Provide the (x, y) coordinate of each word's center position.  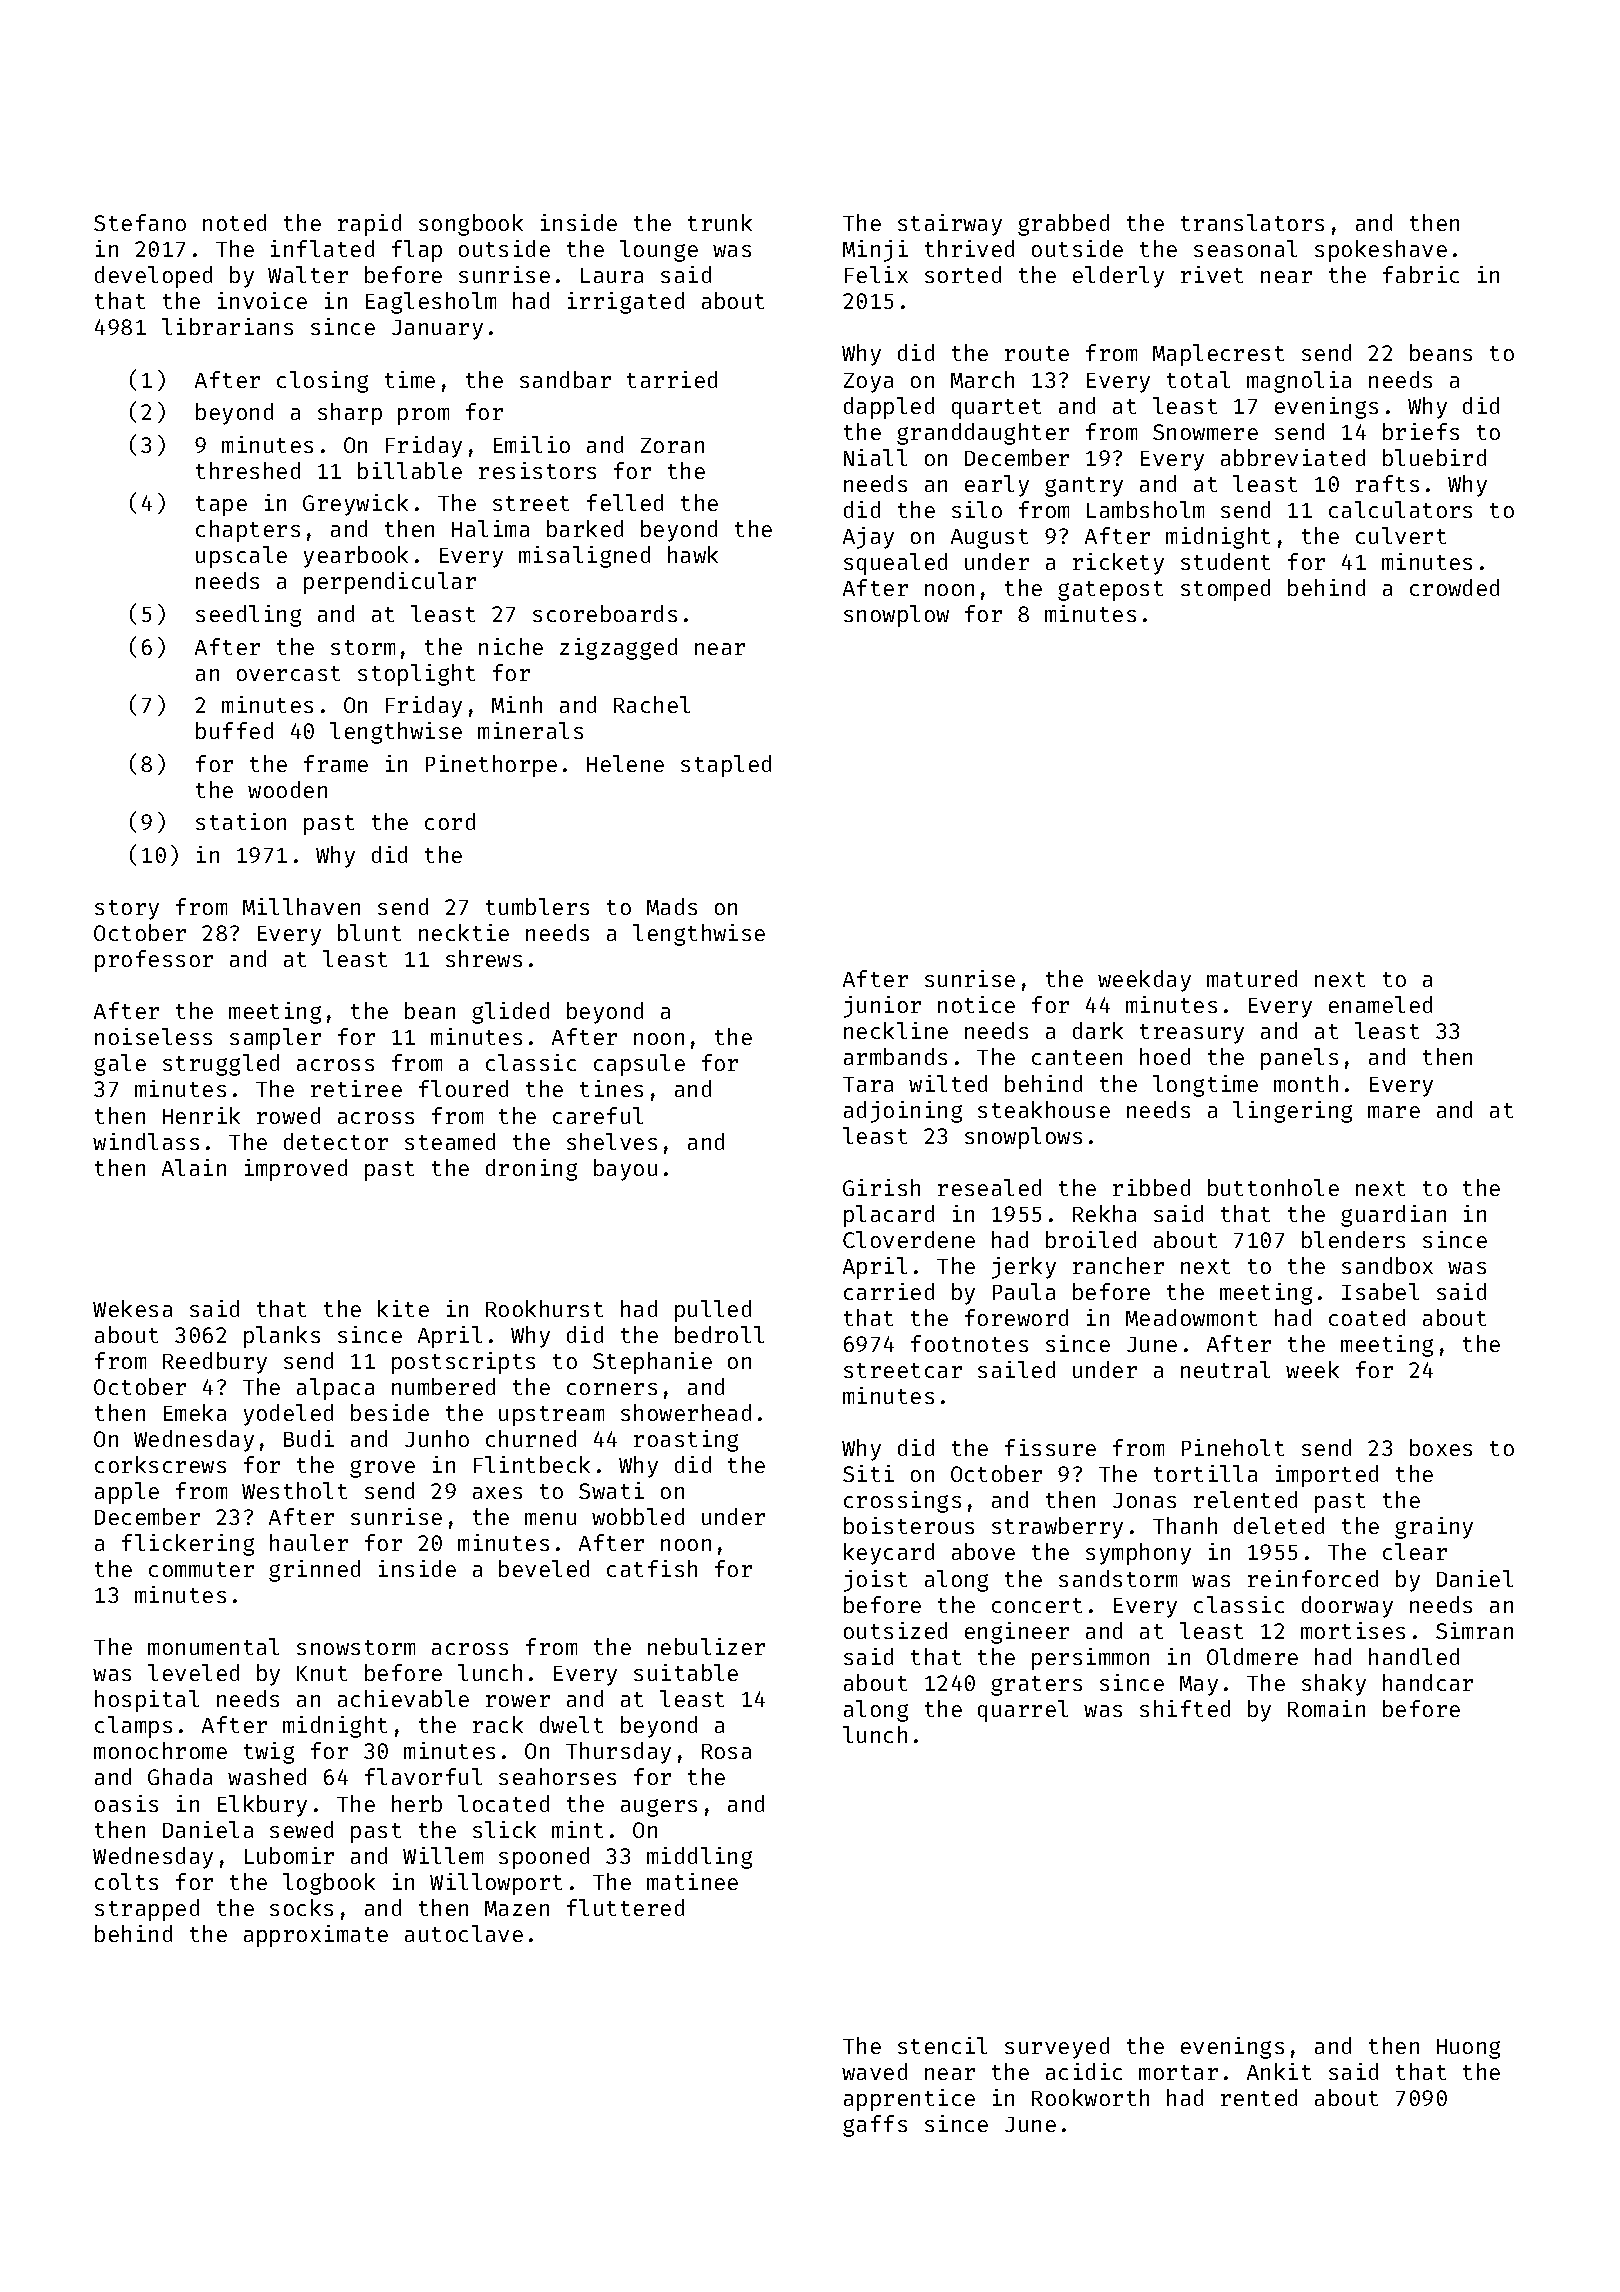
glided (510, 1013)
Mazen (517, 1908)
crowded (1454, 587)
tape (221, 506)
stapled (726, 766)
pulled (713, 1311)
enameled (1380, 1004)
